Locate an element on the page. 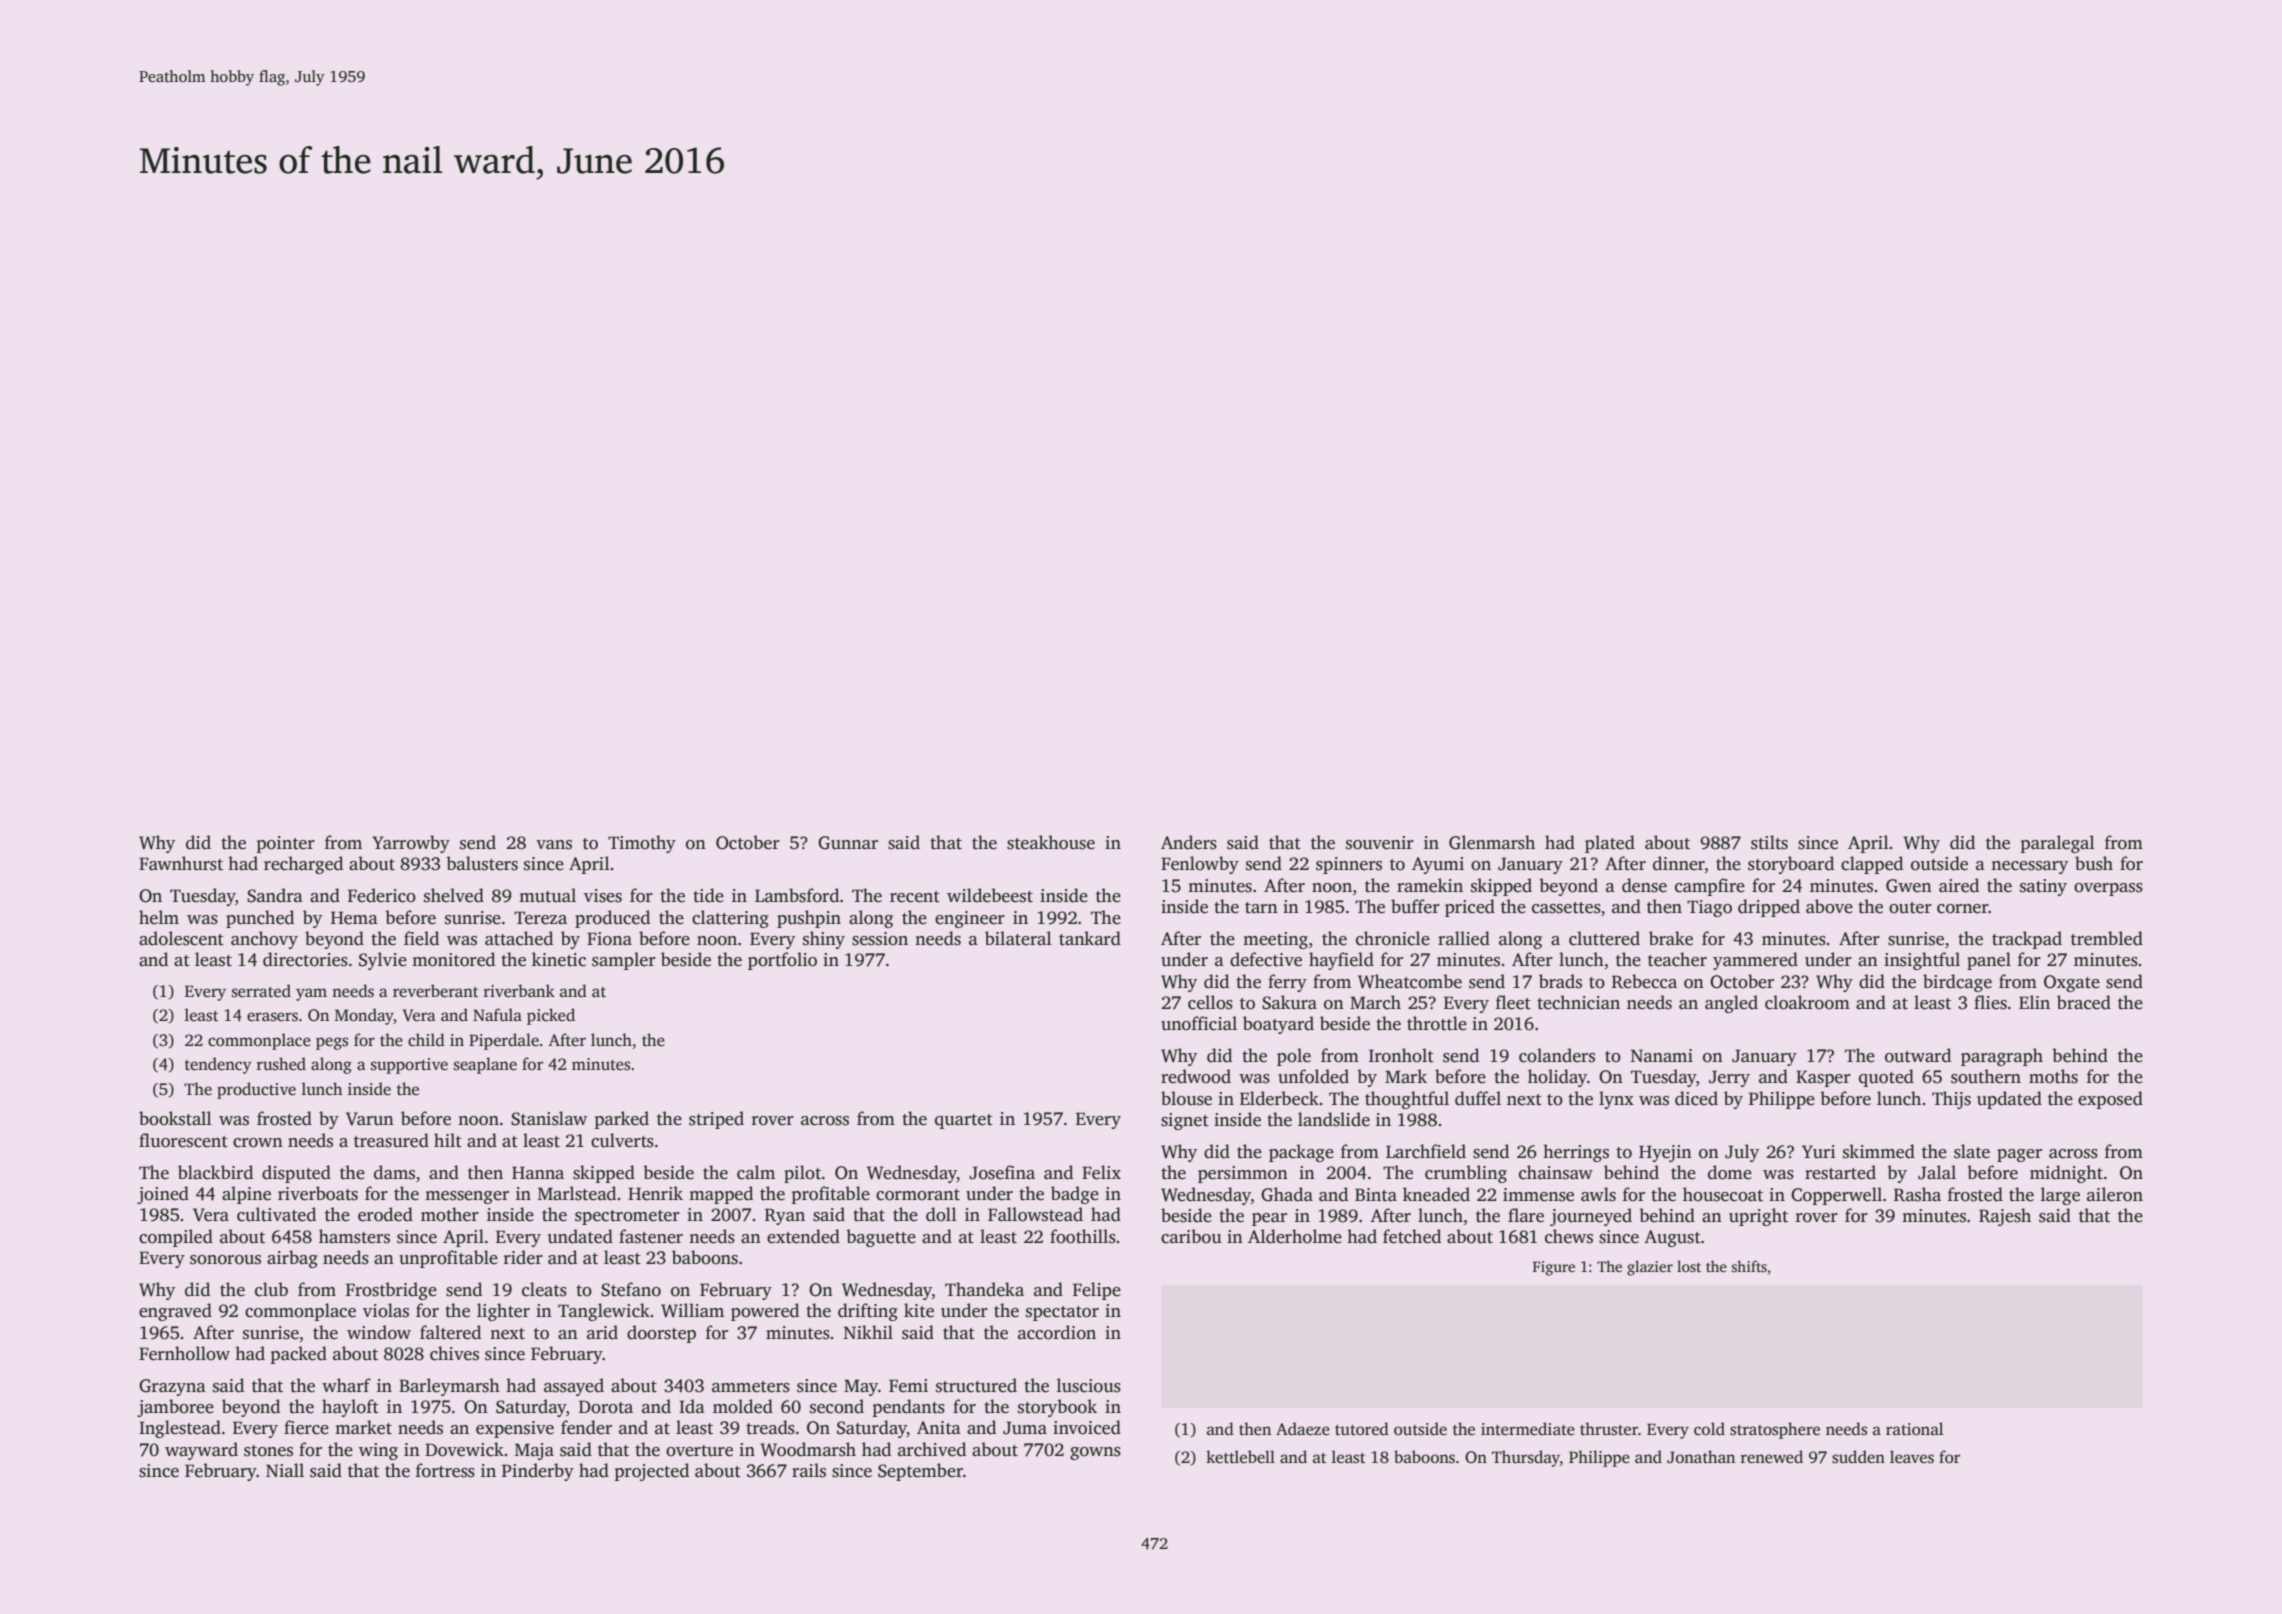 The height and width of the image is (1614, 2282). window is located at coordinates (379, 1332).
